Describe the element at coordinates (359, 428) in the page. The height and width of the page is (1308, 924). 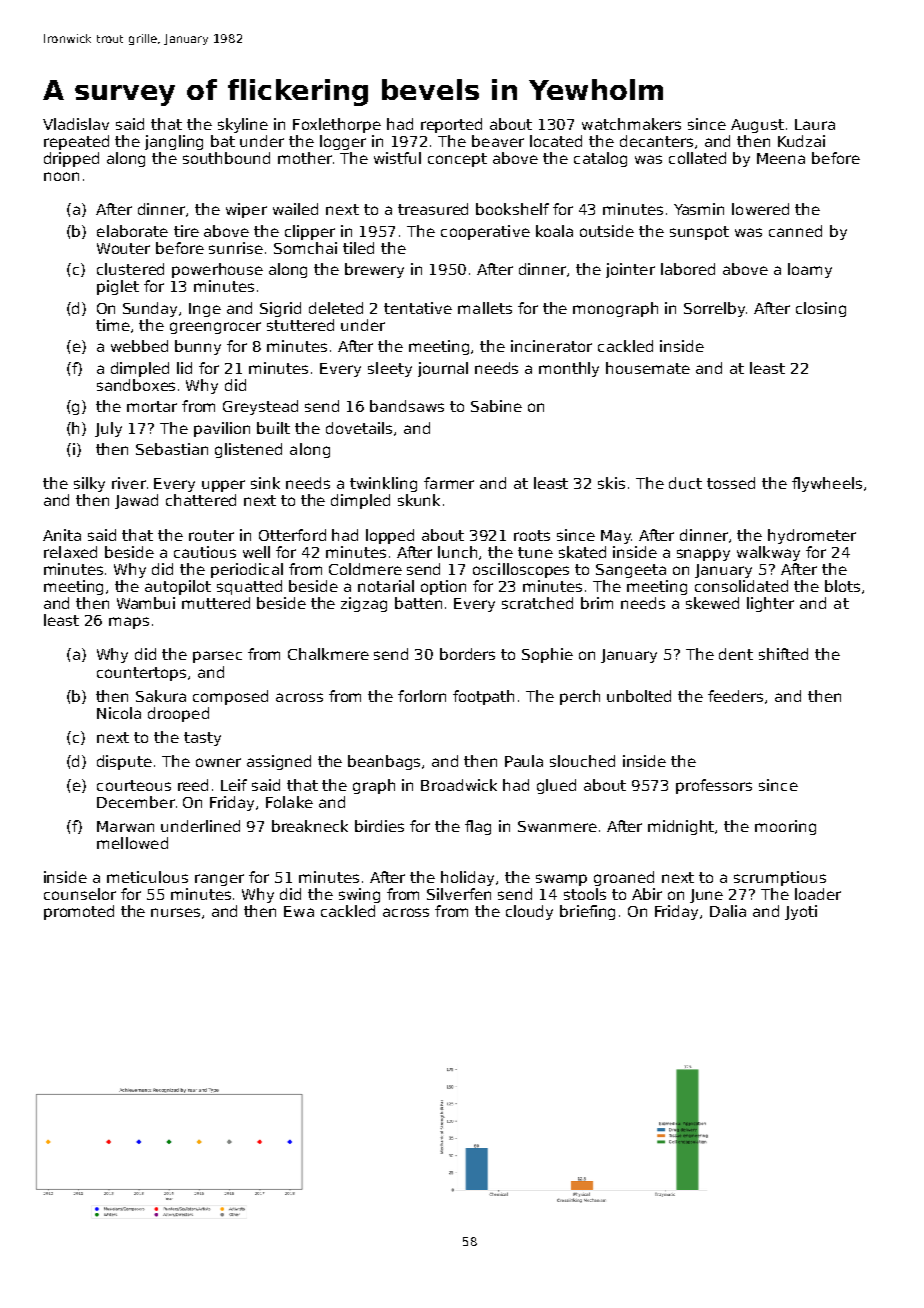
I see `dovetails` at that location.
